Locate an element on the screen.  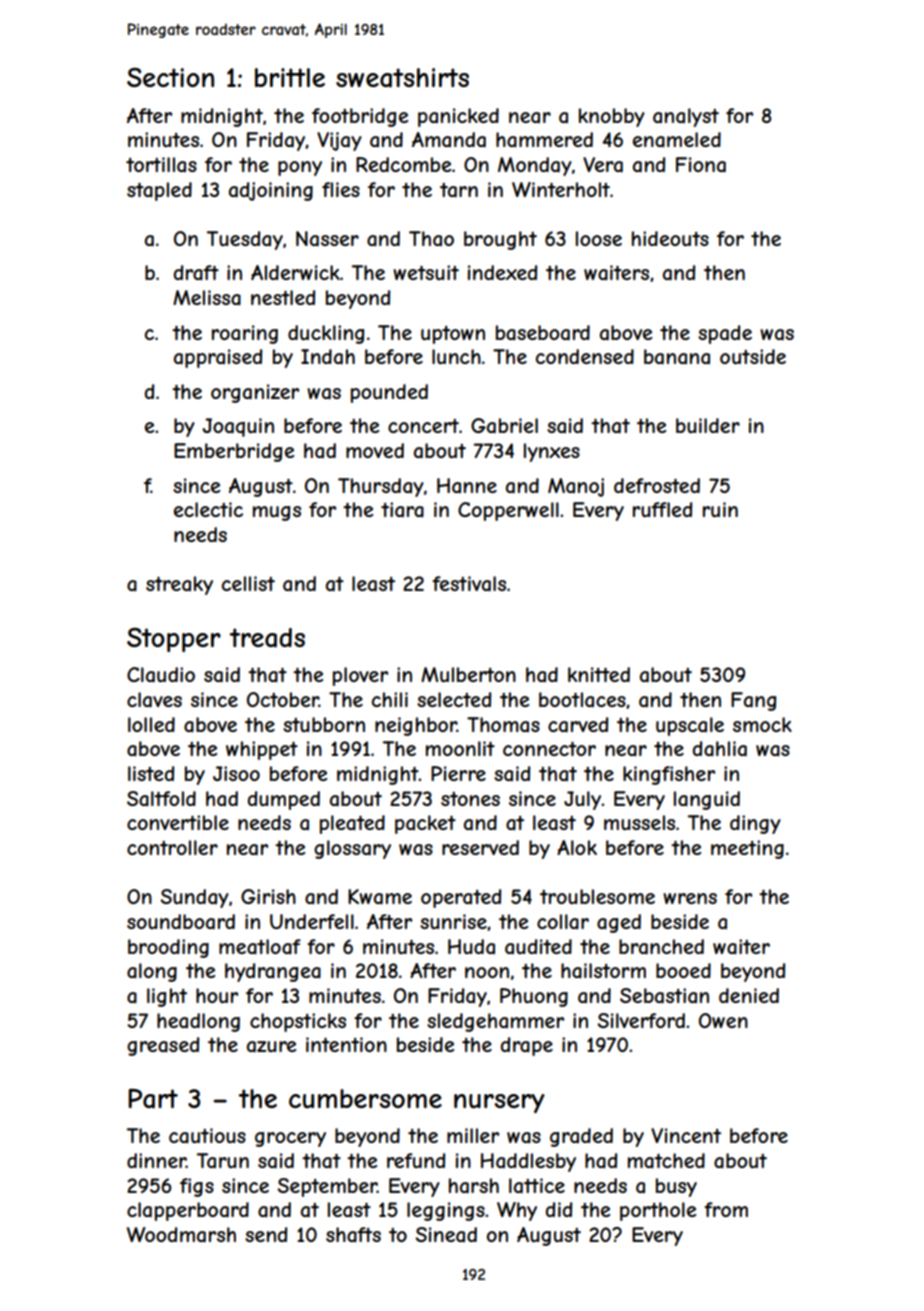
ruffled is located at coordinates (662, 509).
